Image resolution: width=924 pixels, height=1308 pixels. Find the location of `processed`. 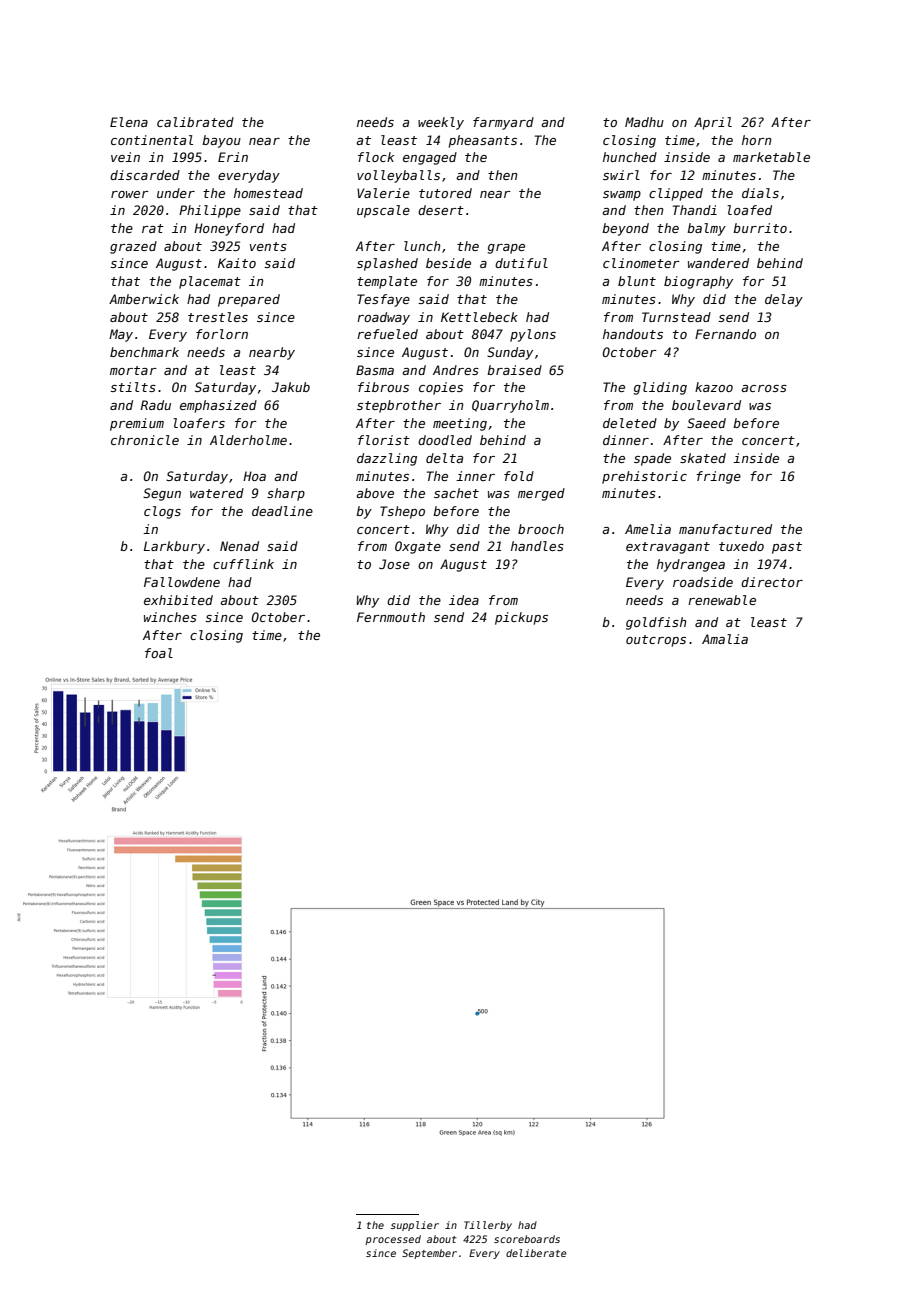

processed is located at coordinates (393, 1240).
